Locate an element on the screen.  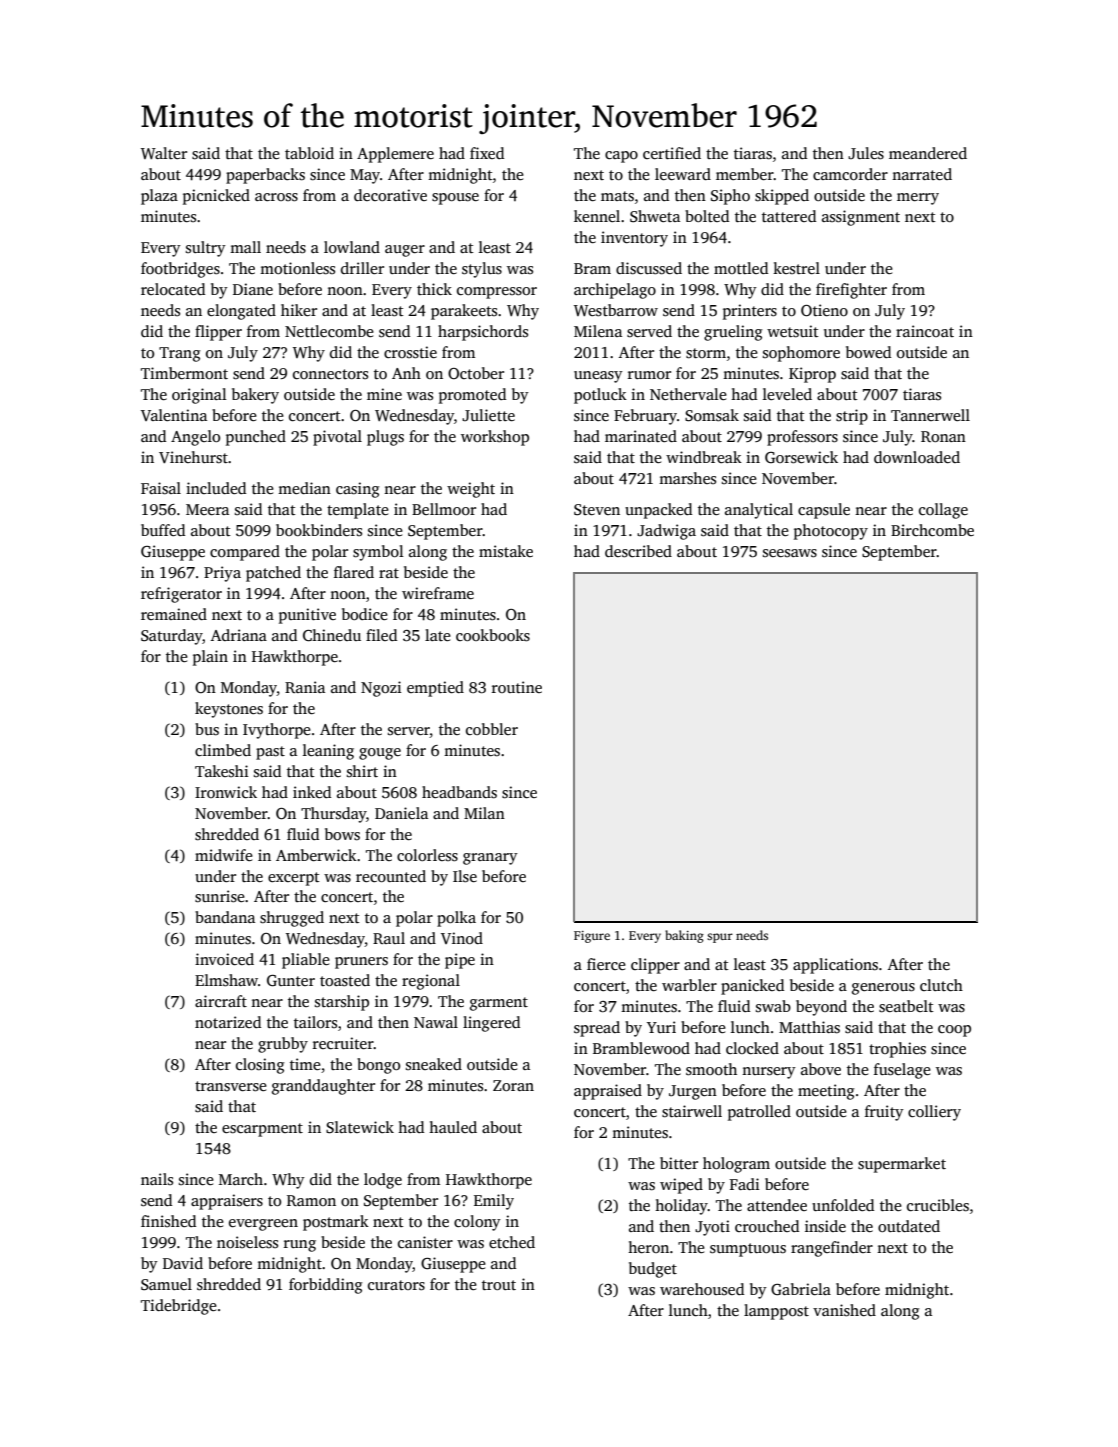
routine is located at coordinates (517, 687).
